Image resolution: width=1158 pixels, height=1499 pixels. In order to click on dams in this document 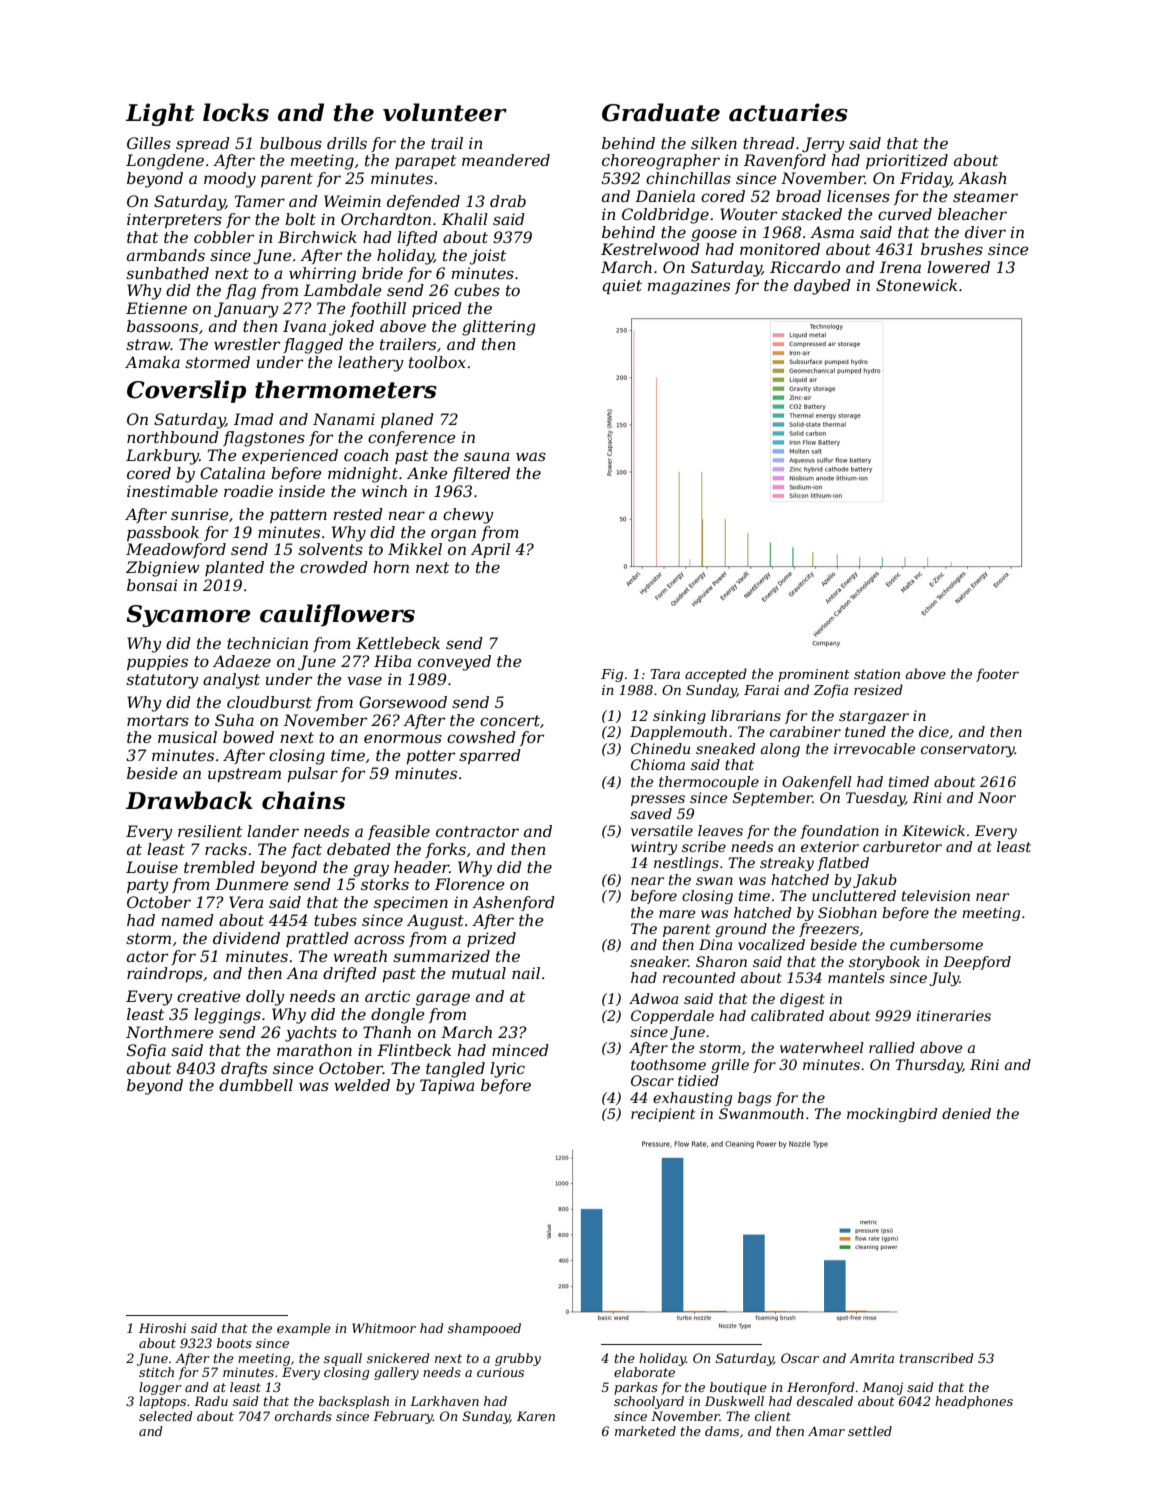, I will do `click(722, 1431)`.
